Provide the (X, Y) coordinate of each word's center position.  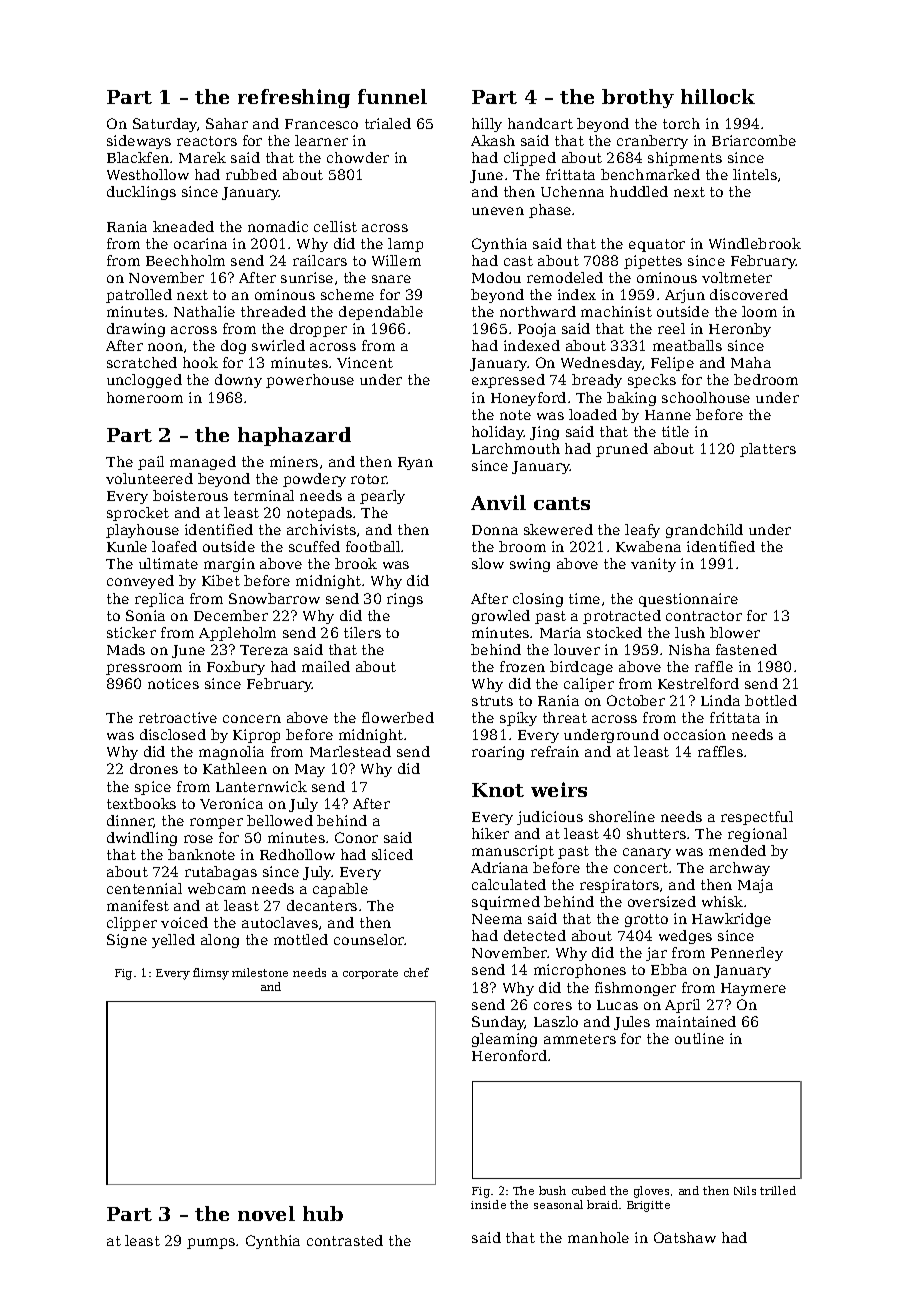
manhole (598, 1237)
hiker (490, 833)
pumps (211, 1243)
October (636, 700)
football (373, 546)
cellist (335, 226)
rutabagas (221, 873)
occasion (695, 734)
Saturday (165, 125)
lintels (755, 174)
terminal (264, 495)
